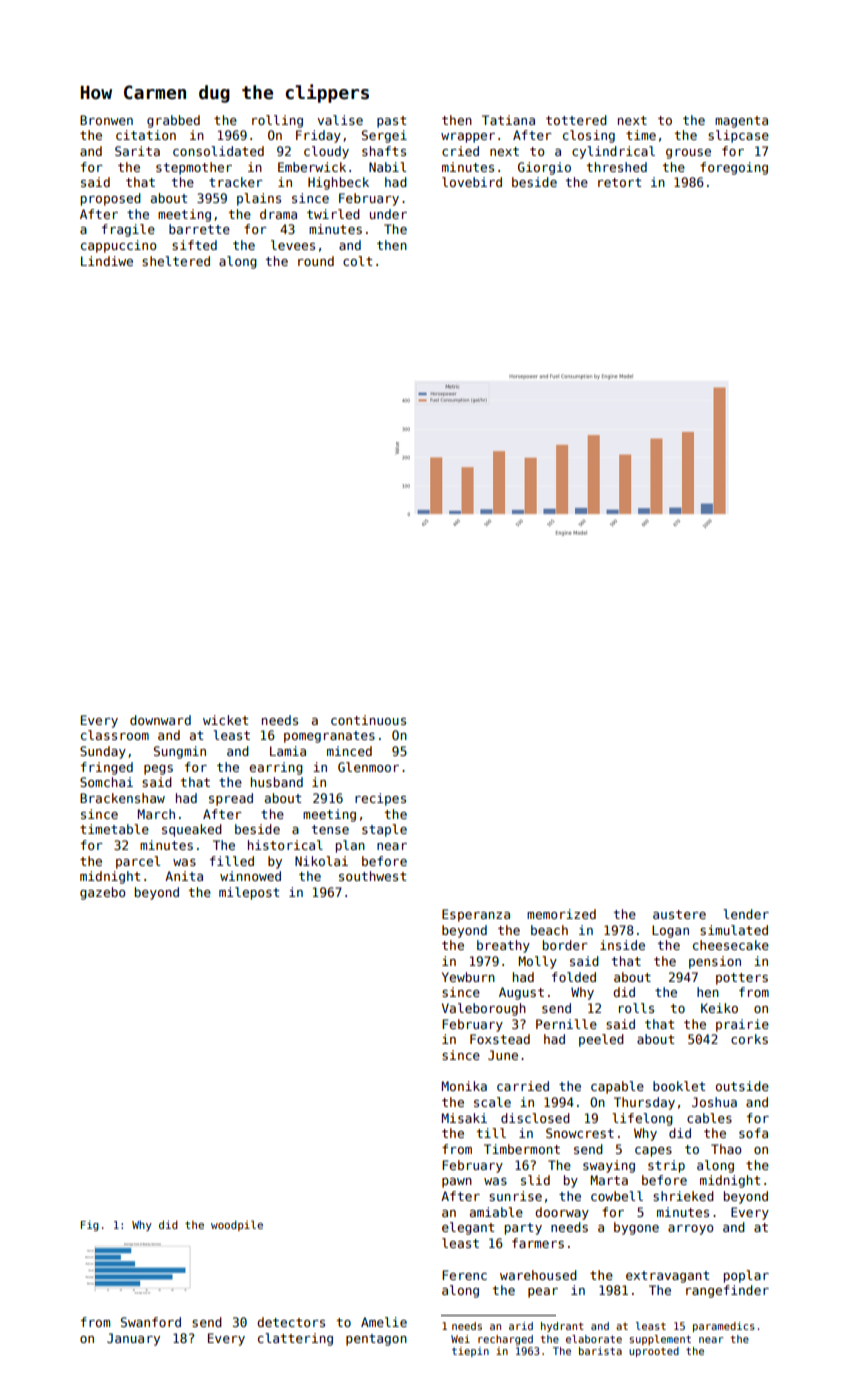  Describe the element at coordinates (654, 1352) in the page. I see `uprooted` at that location.
